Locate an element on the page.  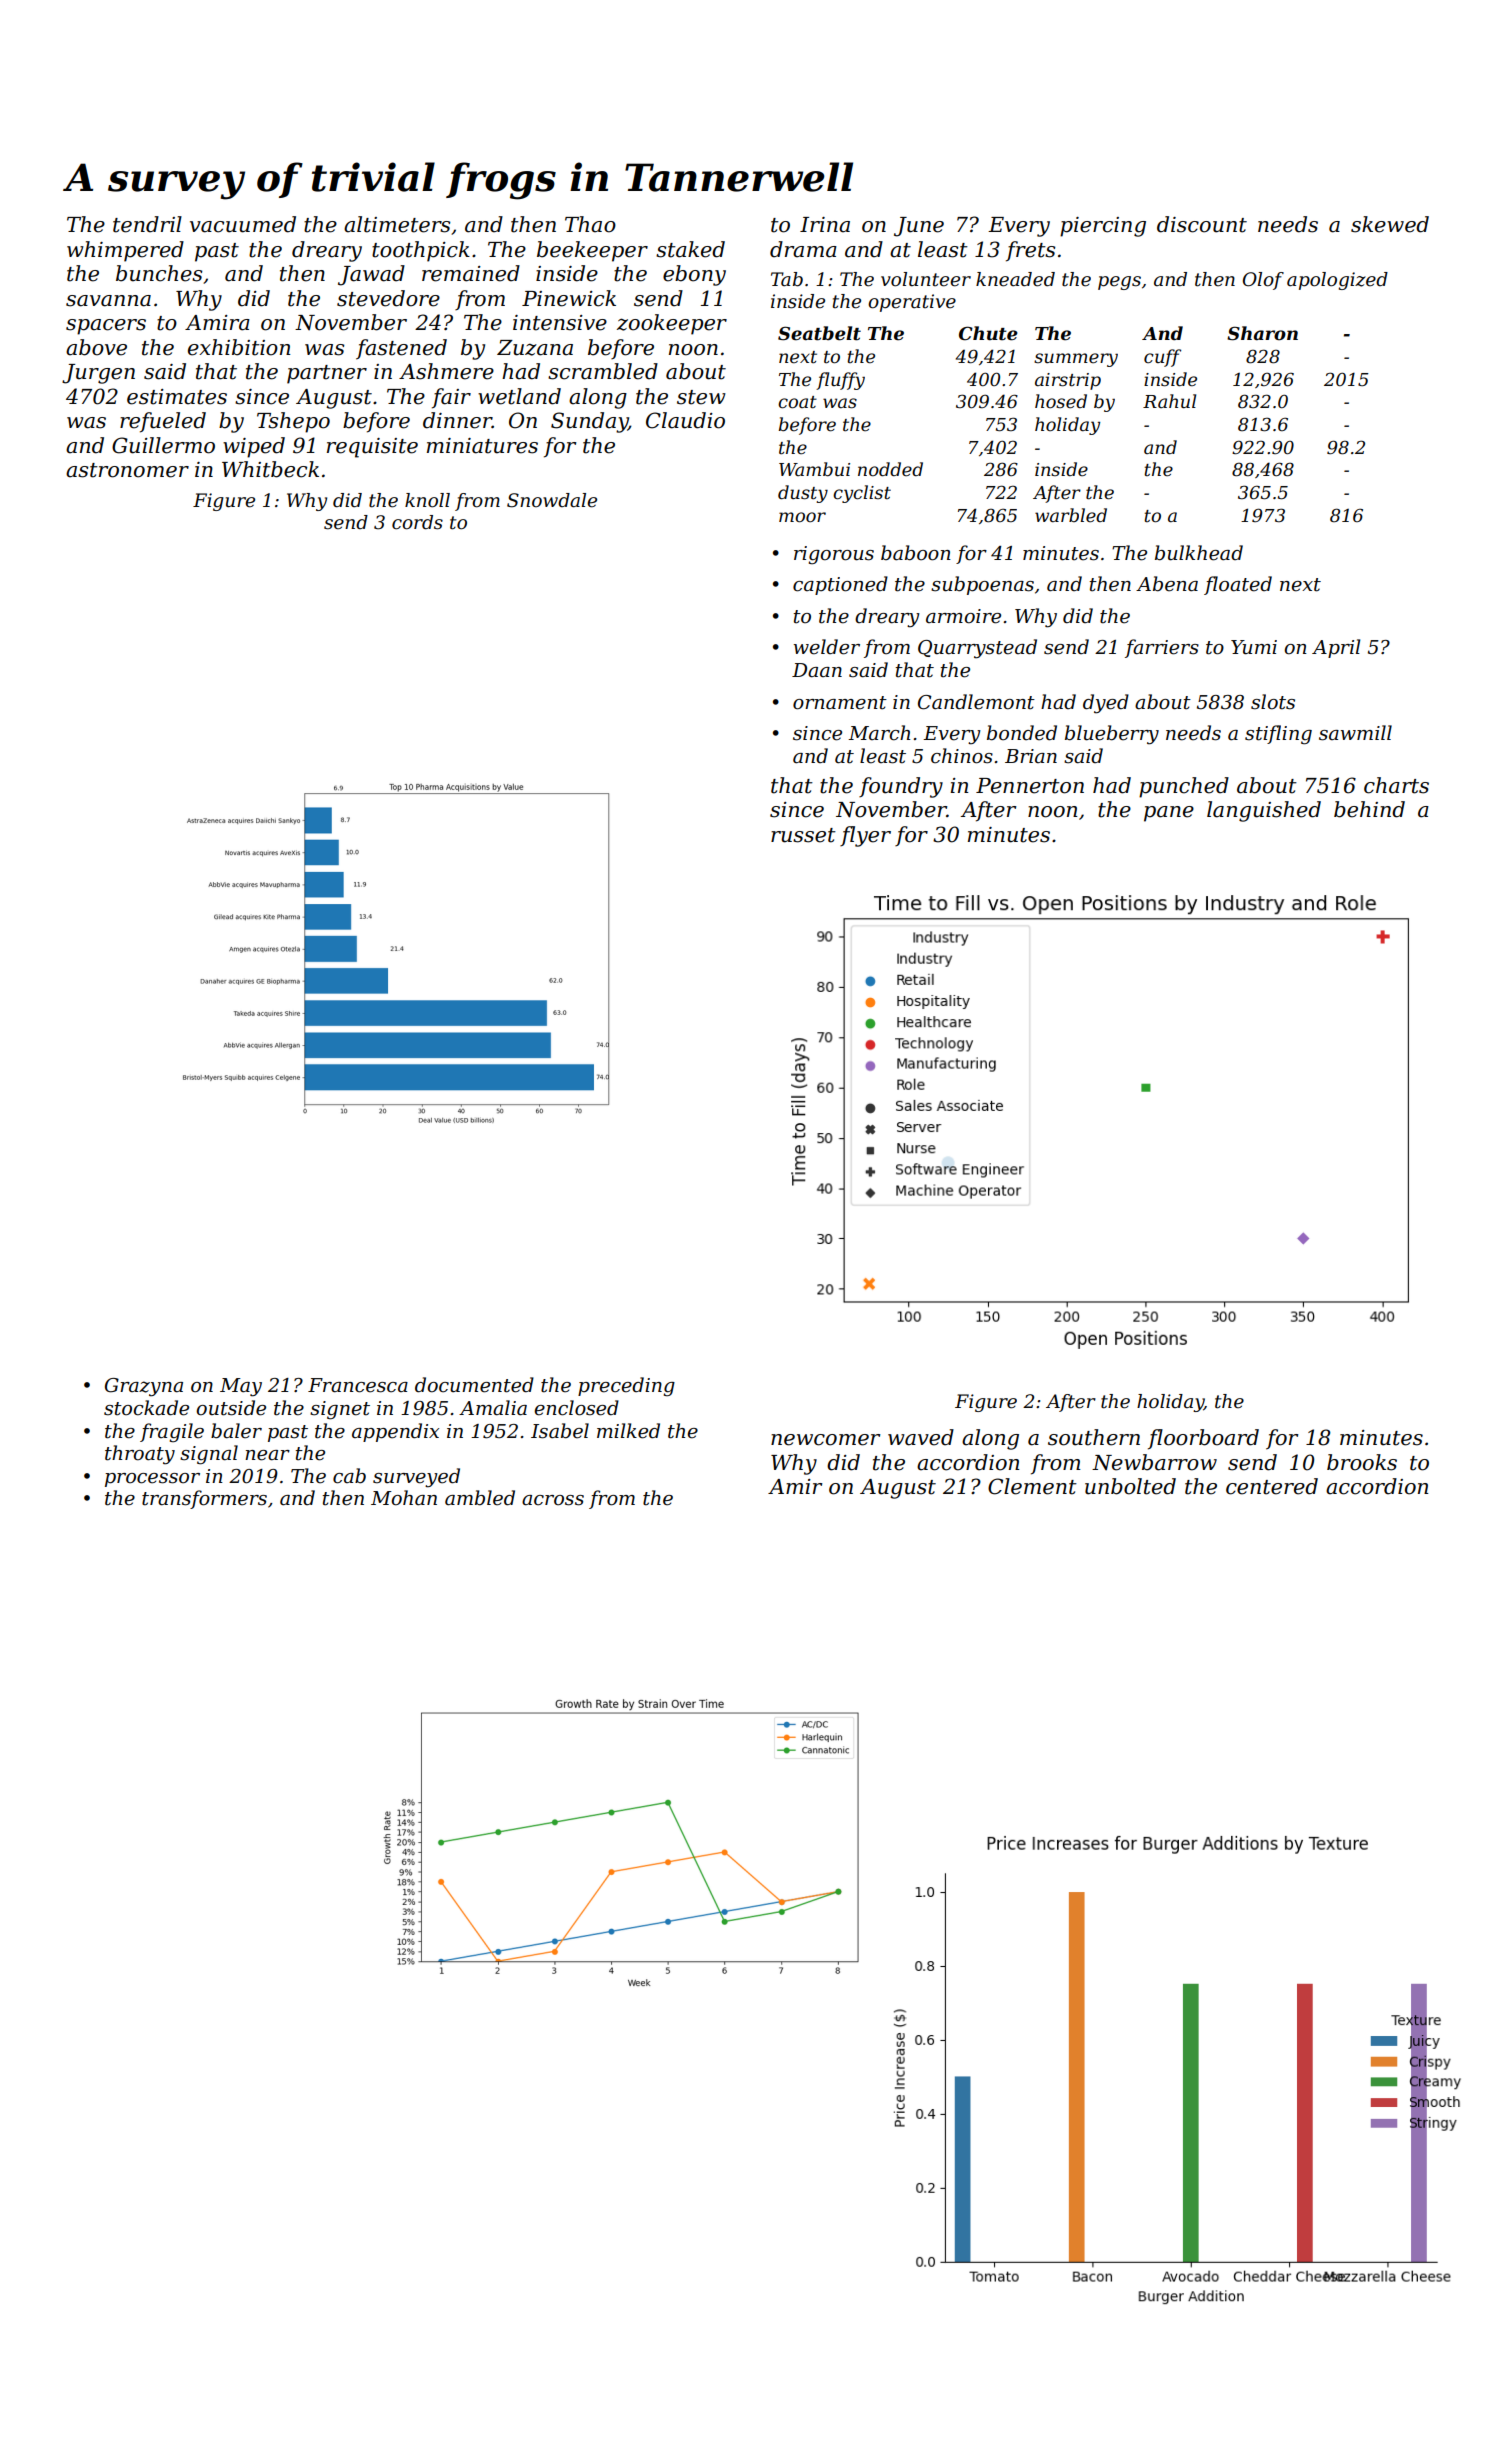
behind is located at coordinates (1369, 809).
